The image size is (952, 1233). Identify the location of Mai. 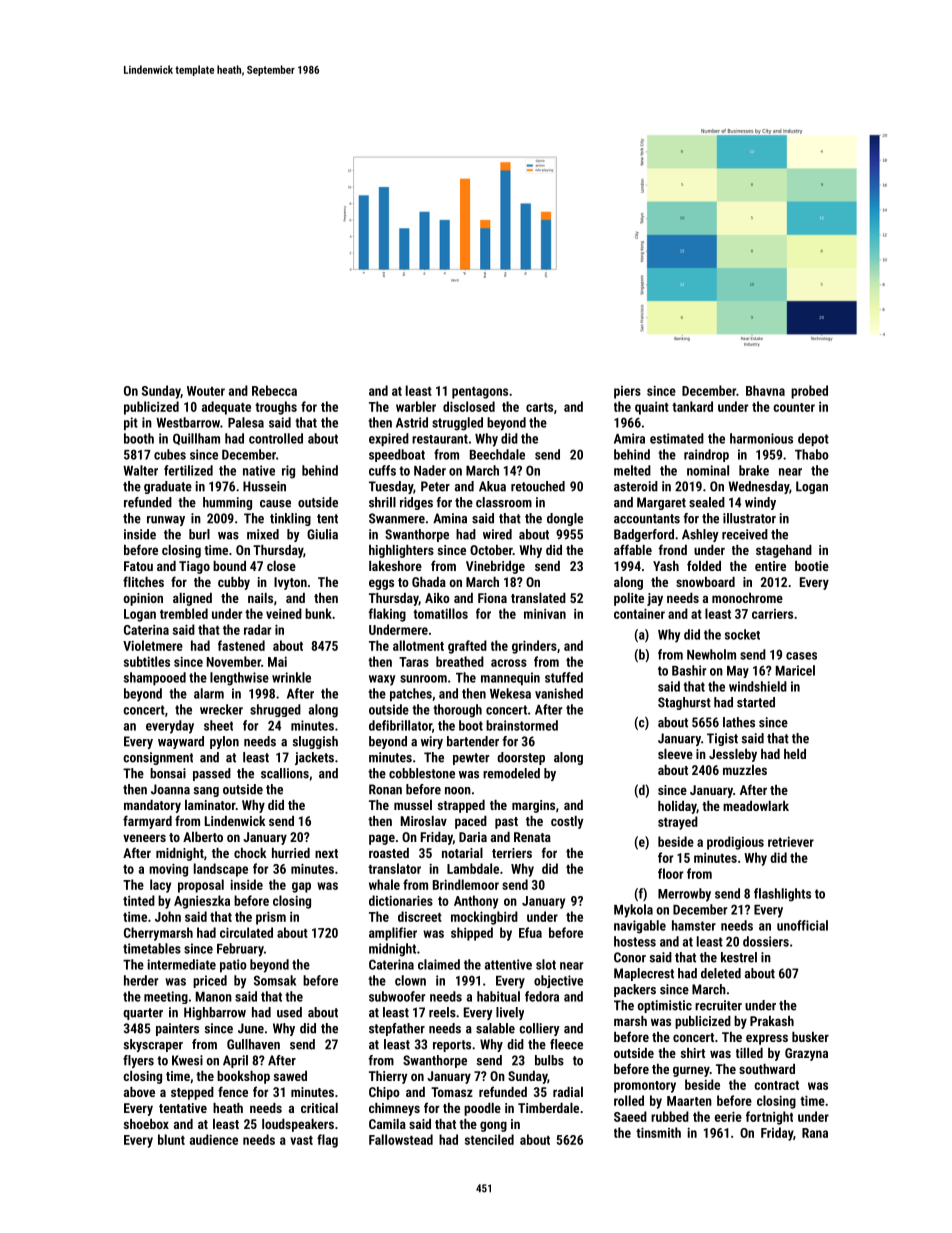
(277, 661).
